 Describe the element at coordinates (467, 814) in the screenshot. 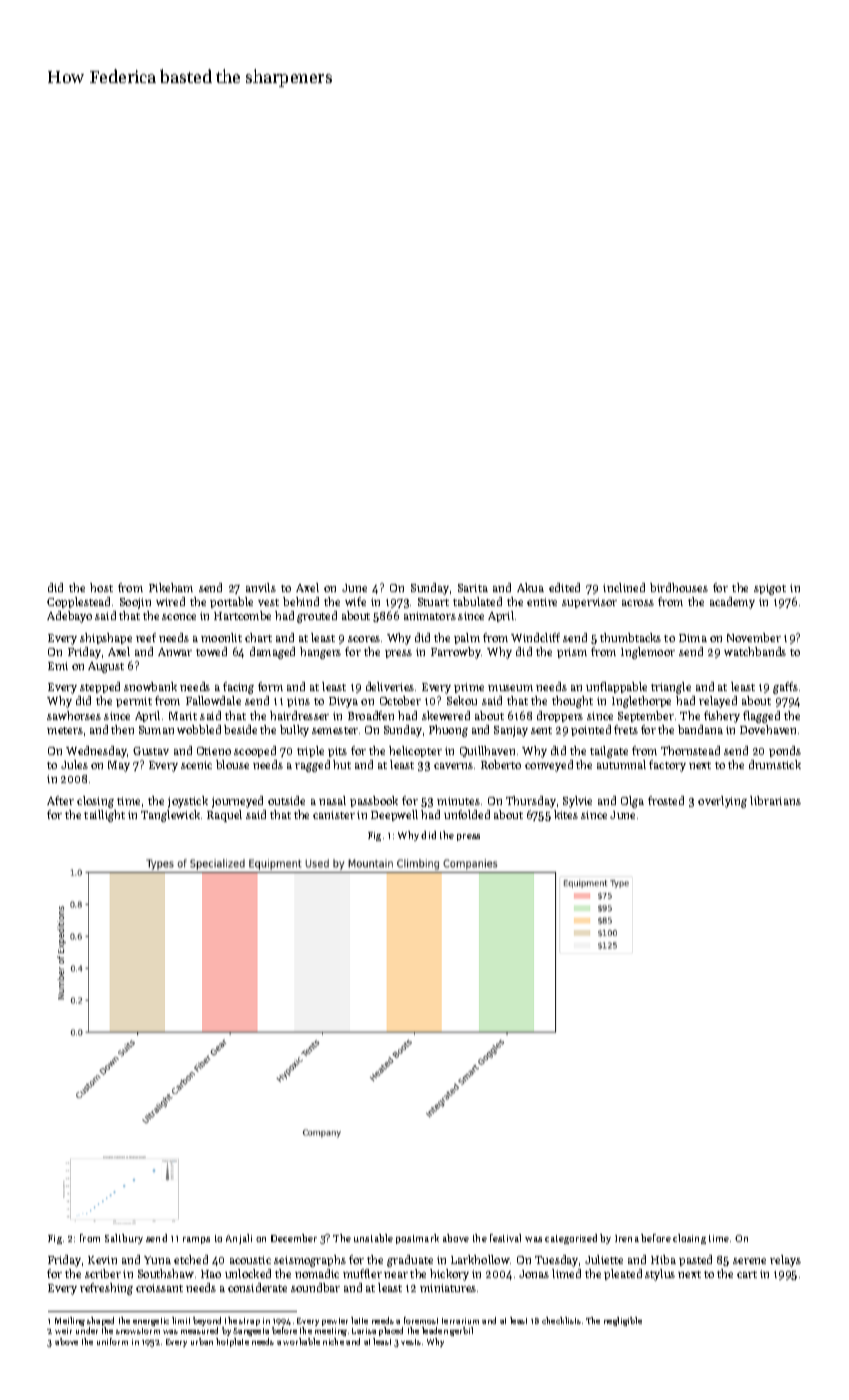

I see `unfolded` at that location.
